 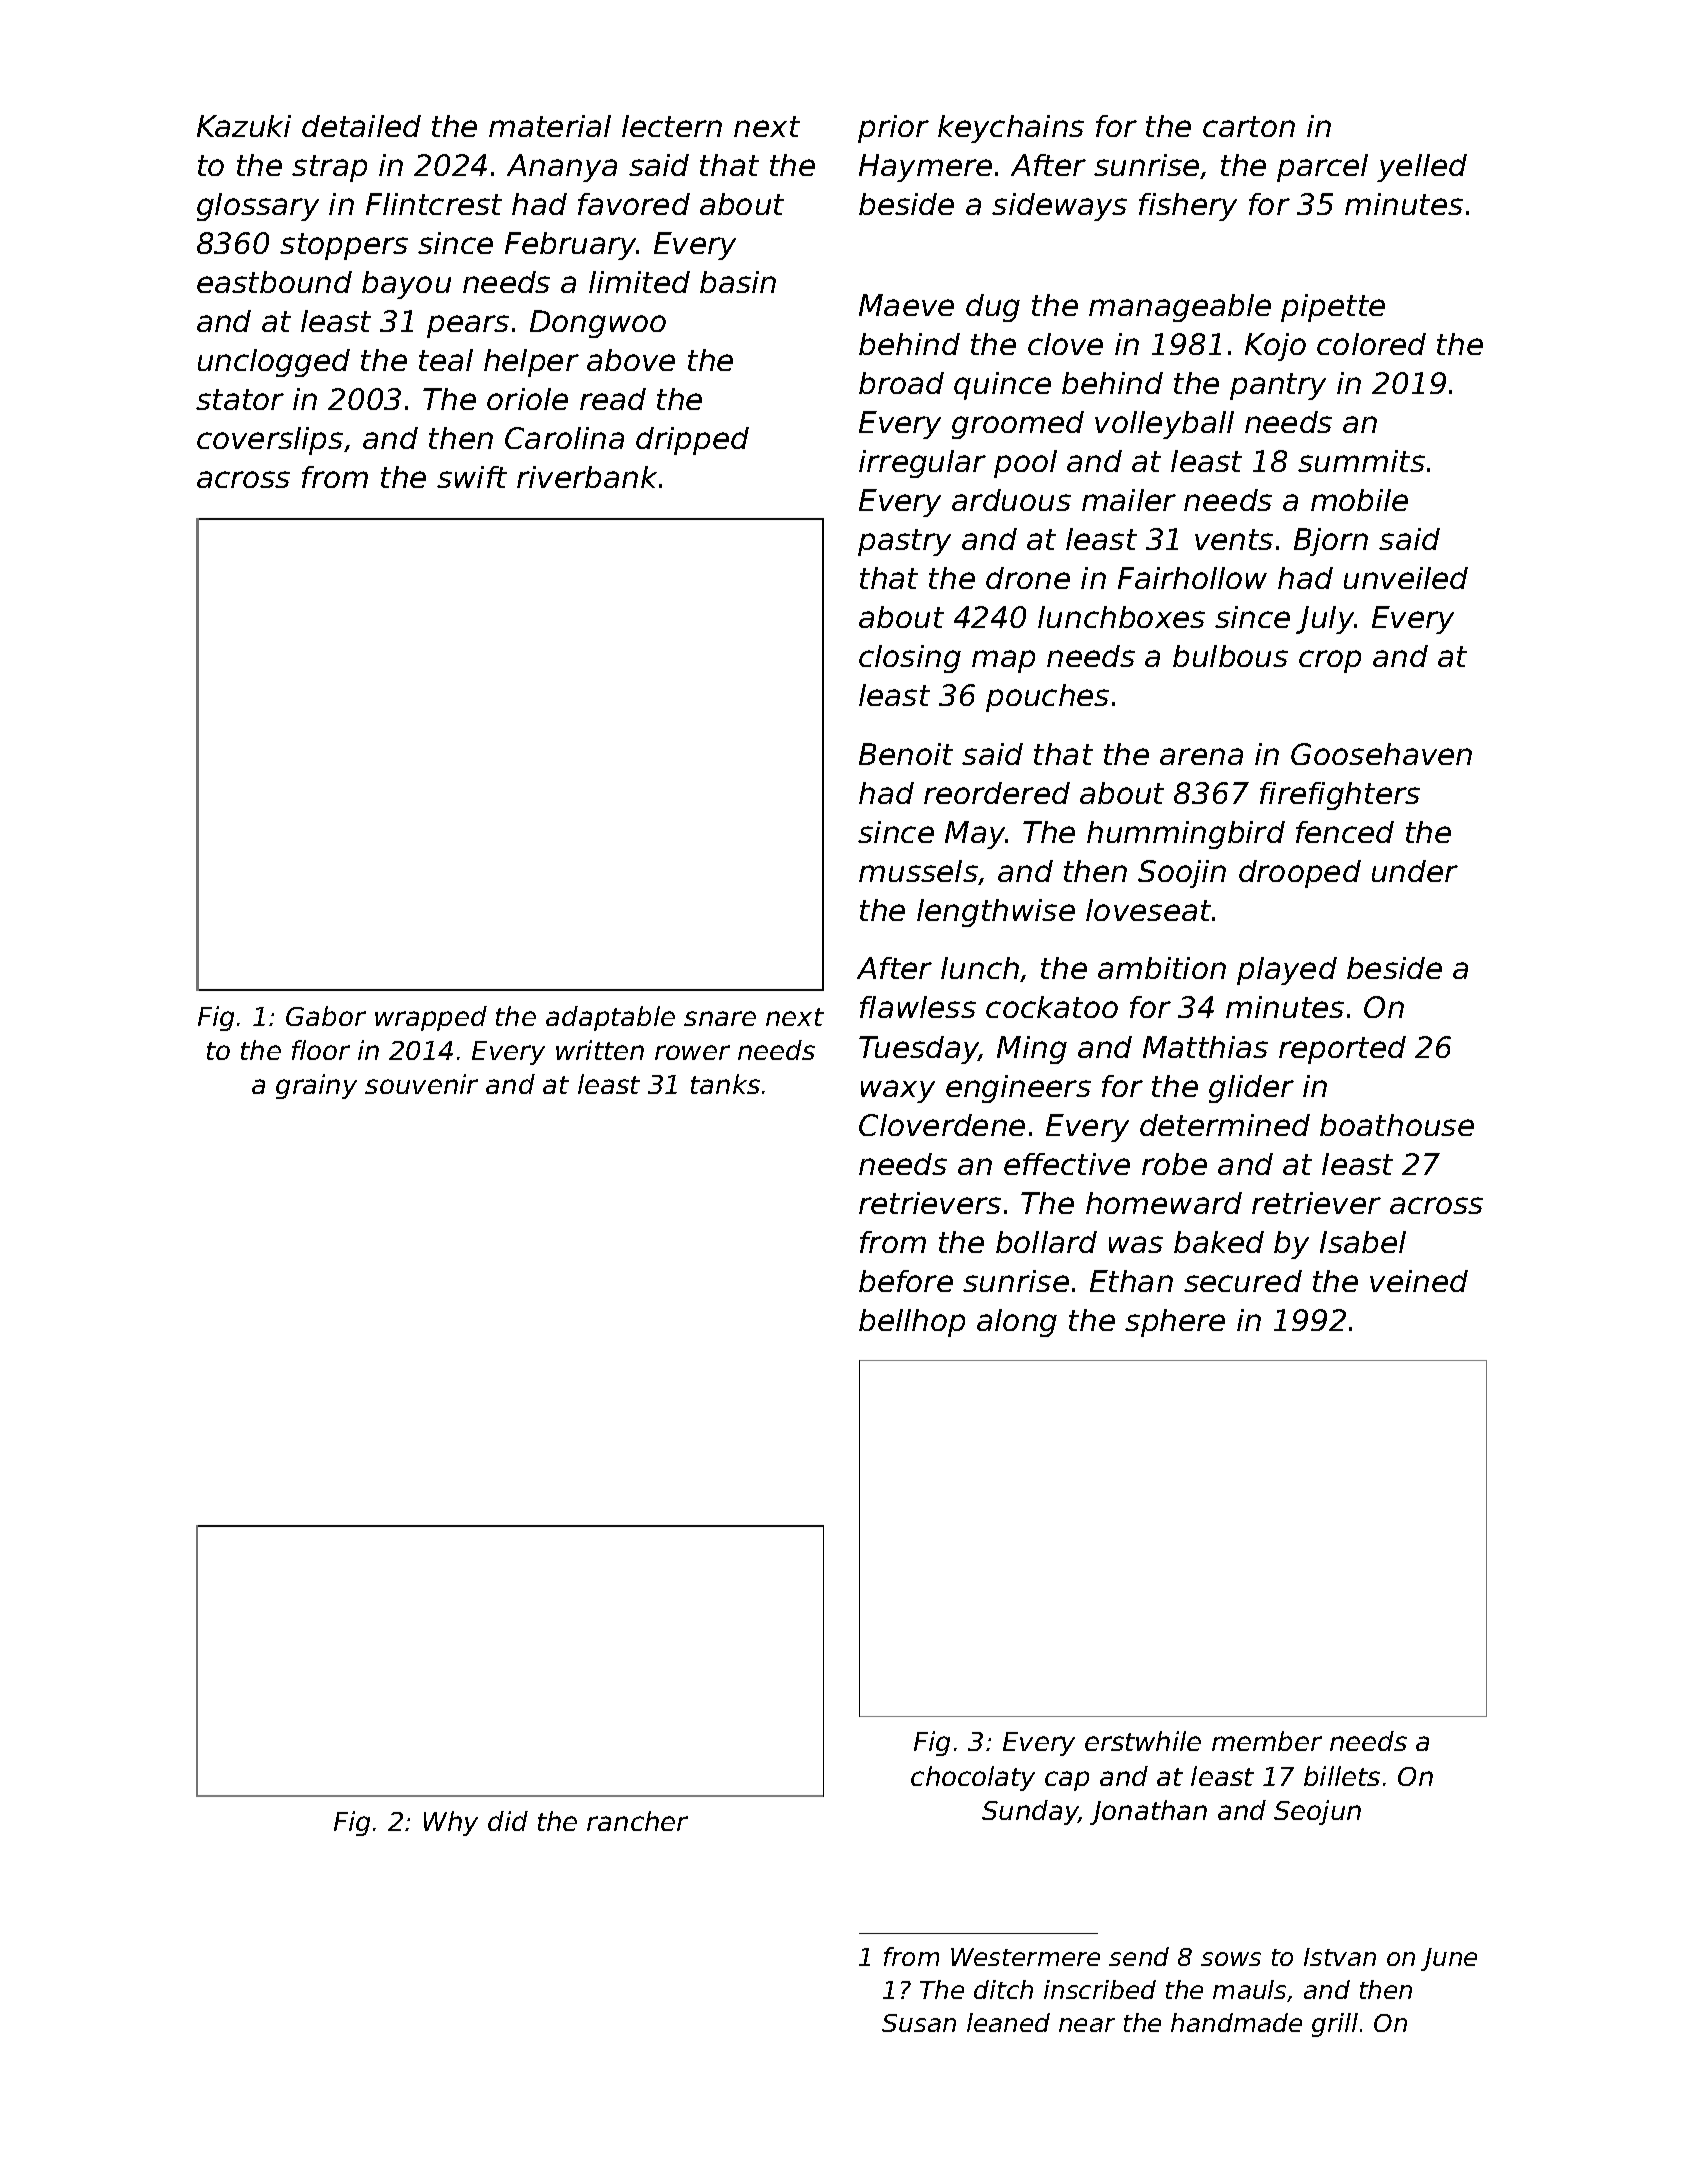 I want to click on carton, so click(x=1249, y=126).
